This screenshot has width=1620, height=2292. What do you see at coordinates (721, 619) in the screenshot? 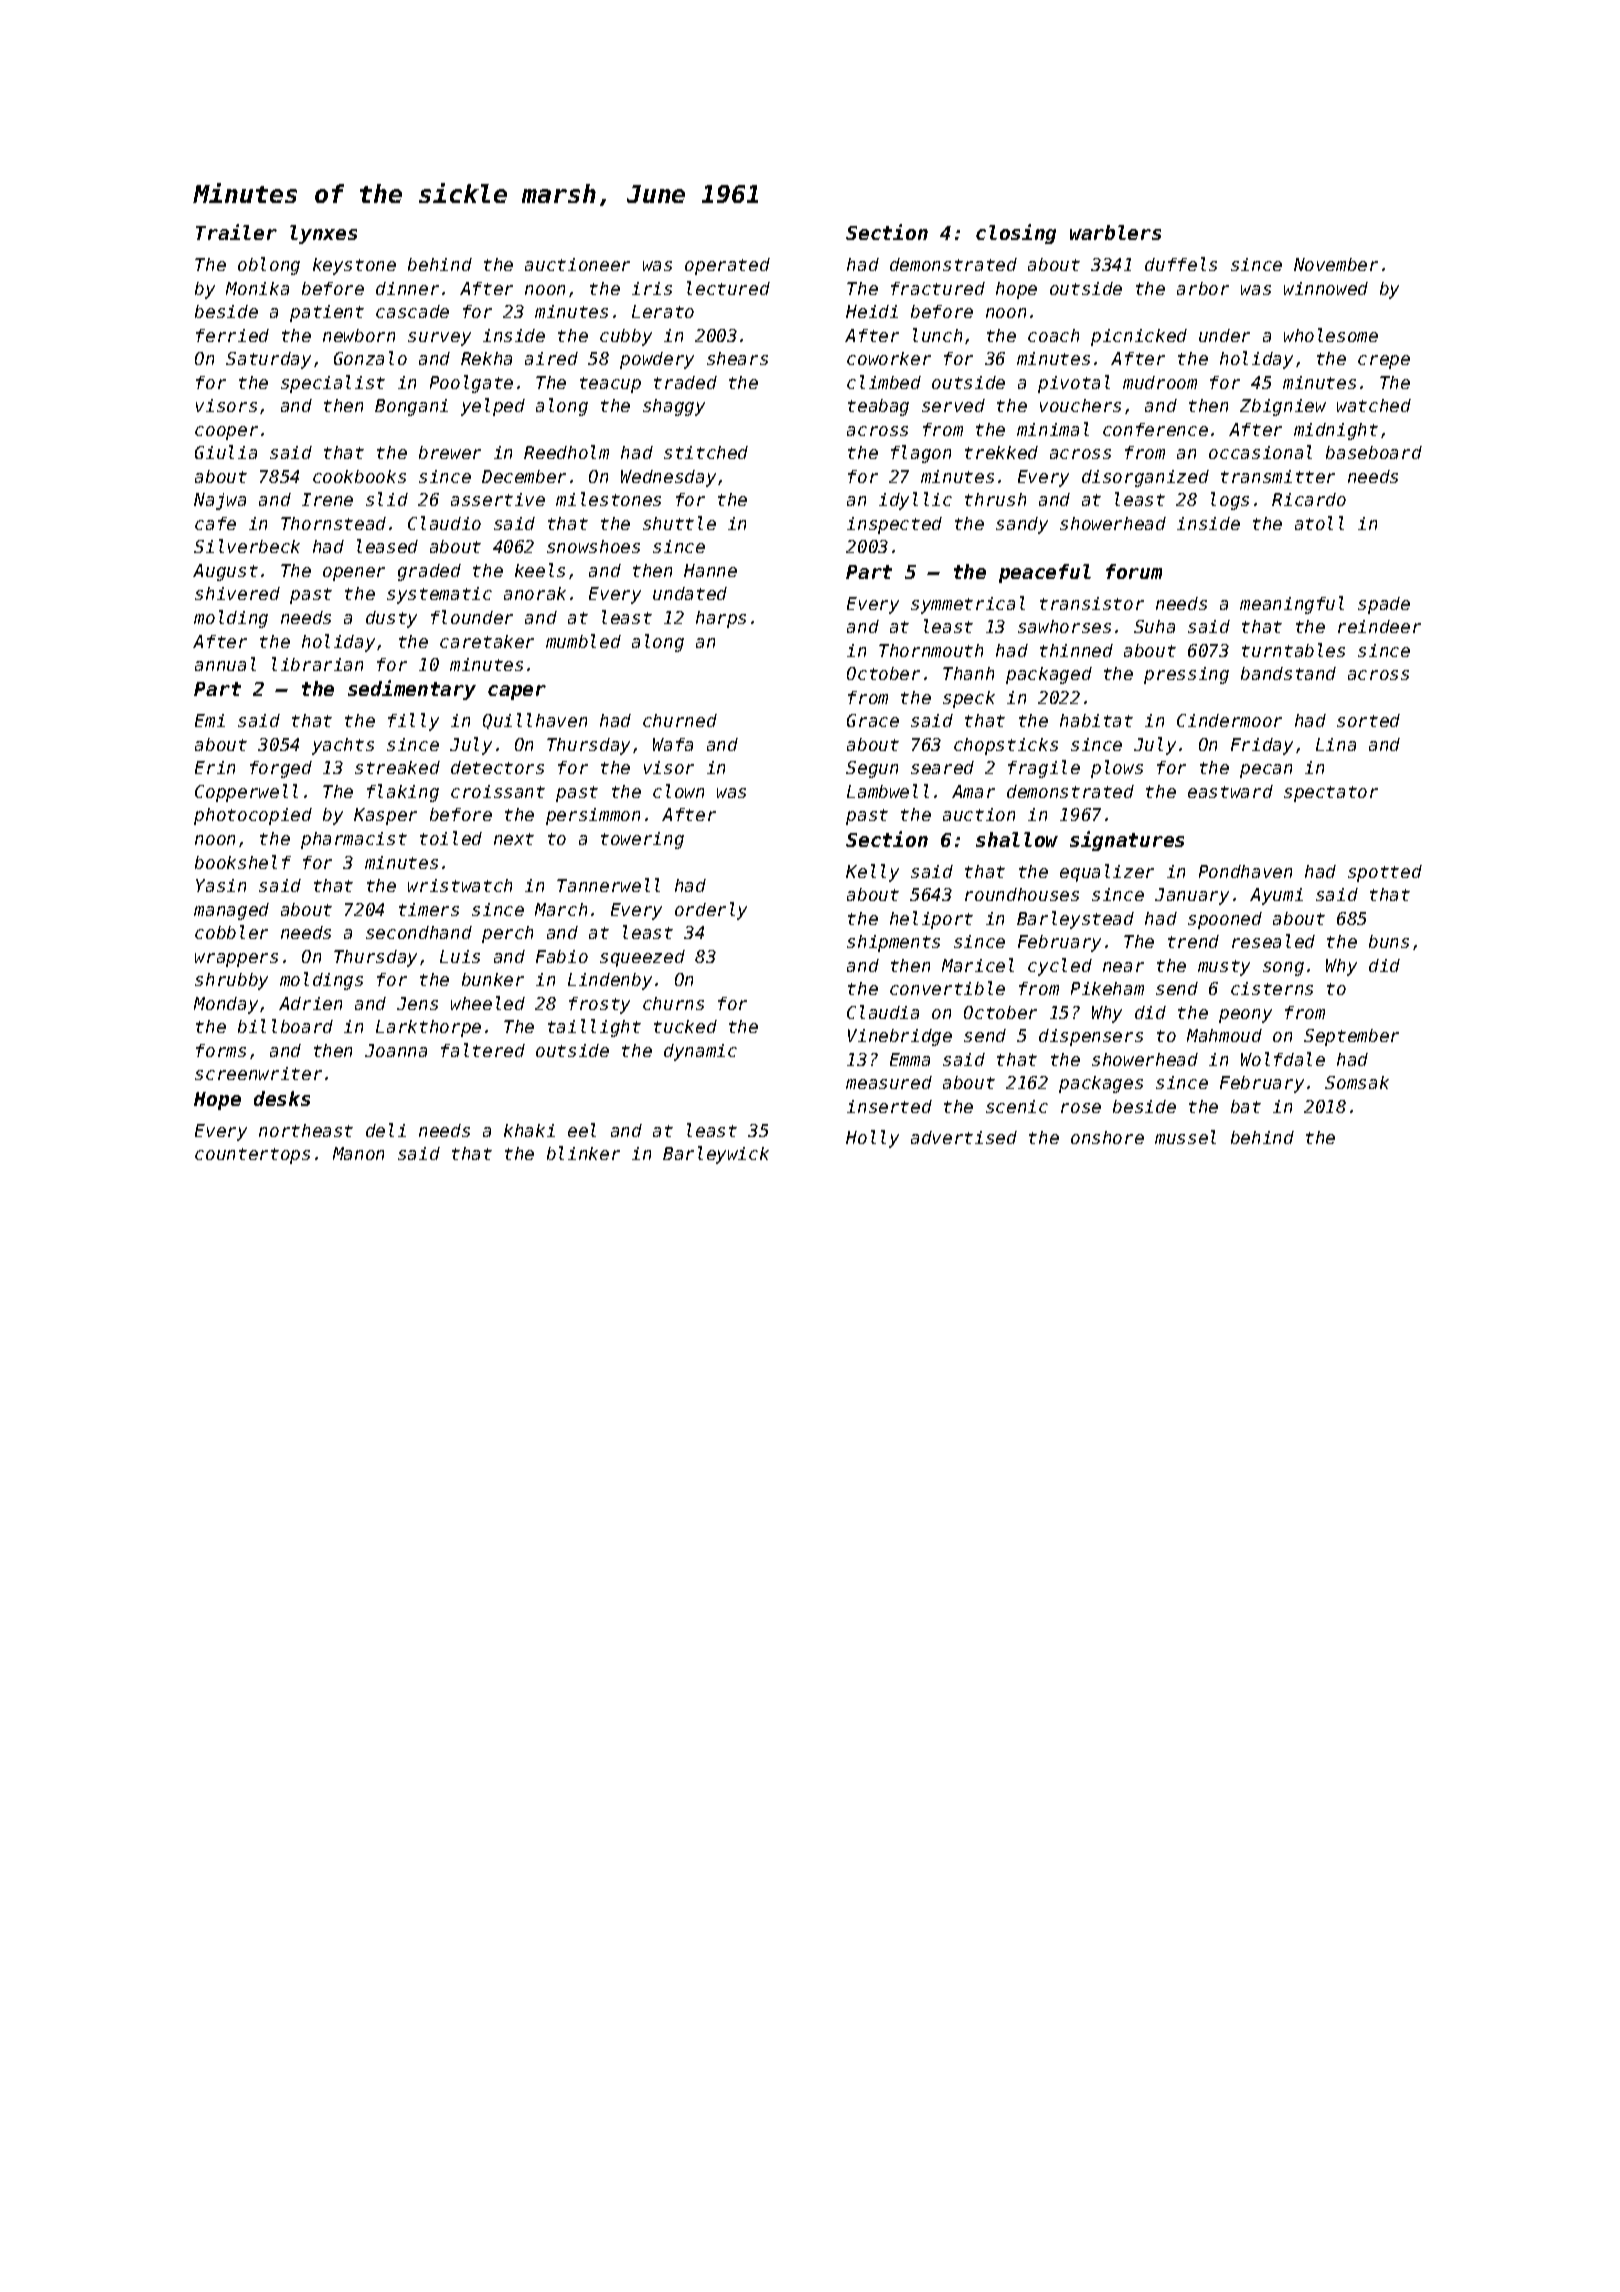
I see `harps` at bounding box center [721, 619].
